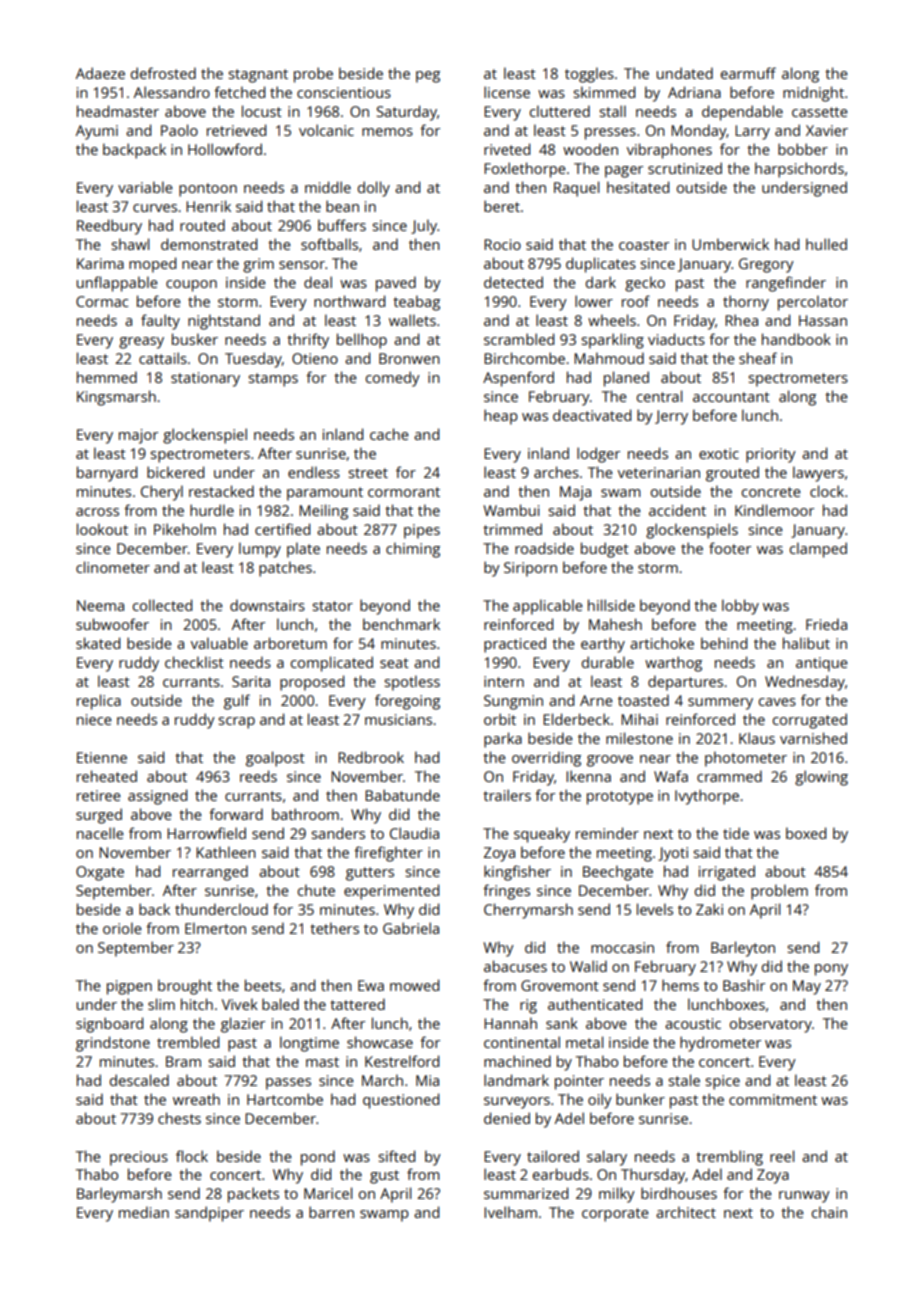  Describe the element at coordinates (371, 757) in the screenshot. I see `Redbrook` at that location.
